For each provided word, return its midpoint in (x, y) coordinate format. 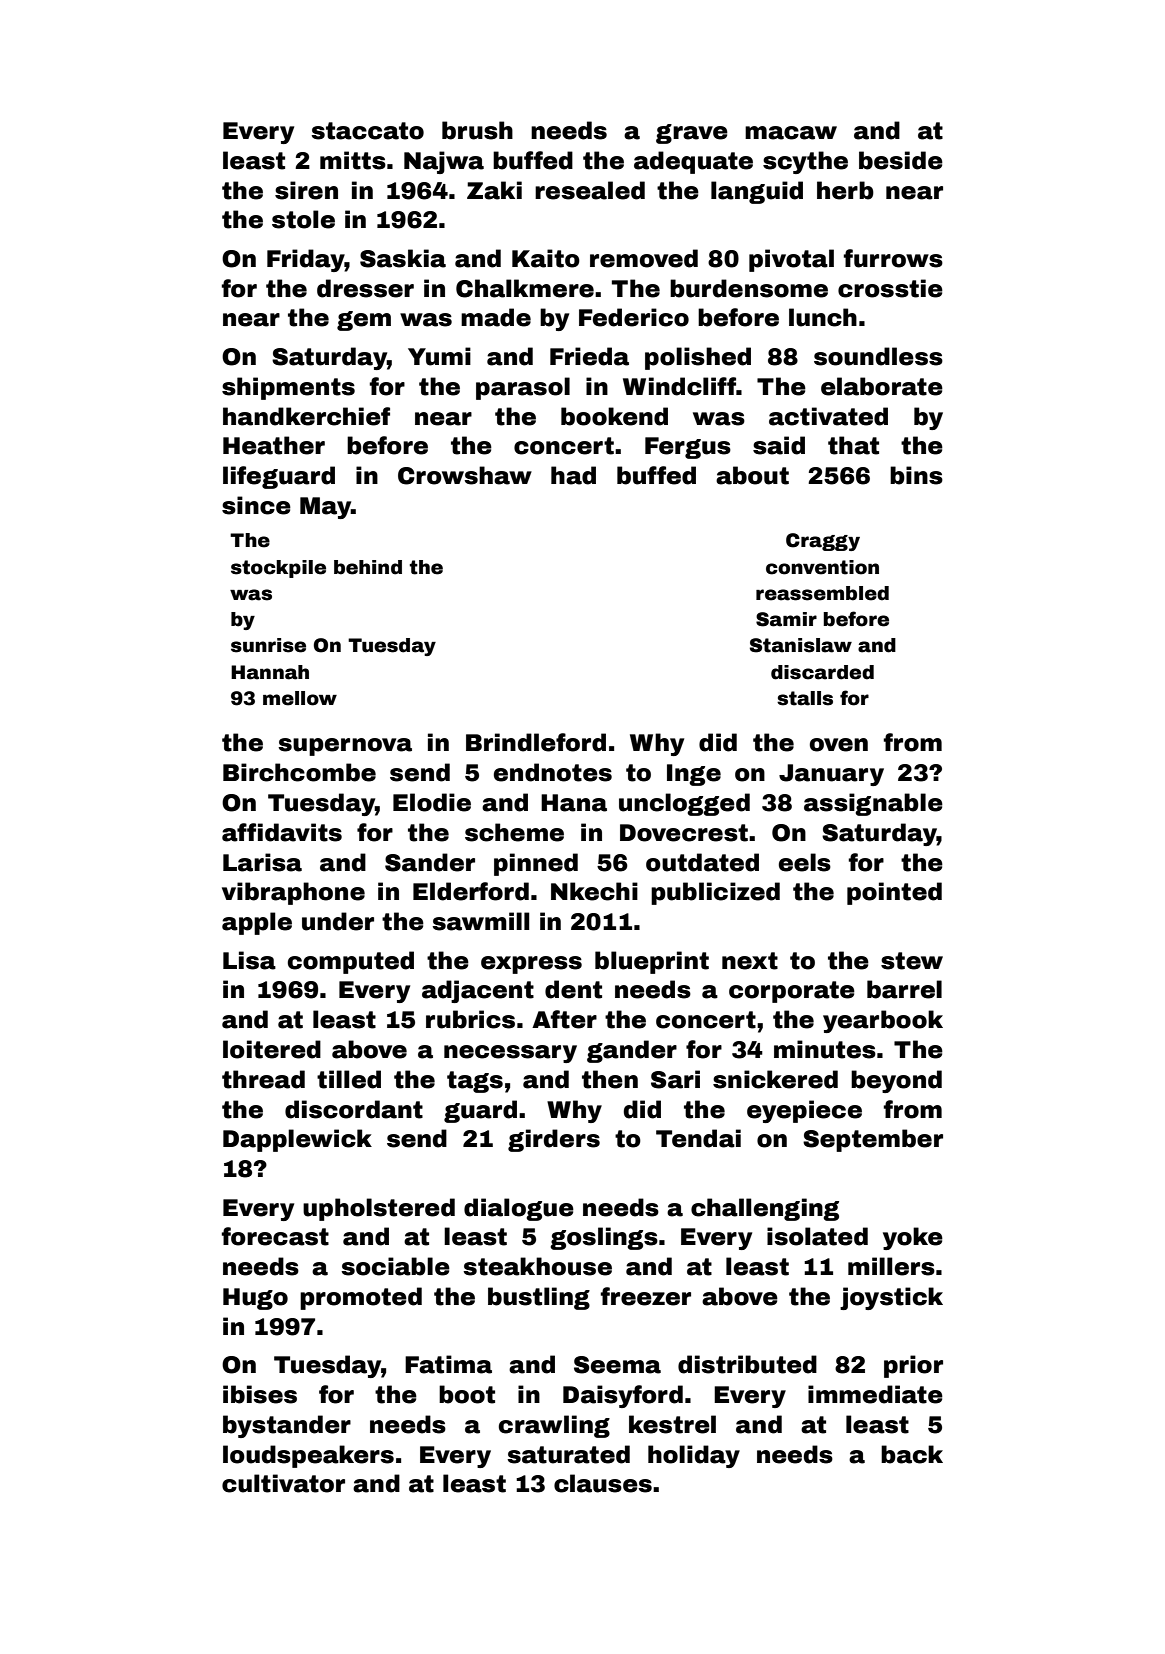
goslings (604, 1238)
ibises (260, 1394)
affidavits (282, 832)
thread (263, 1079)
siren (306, 190)
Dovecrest (684, 833)
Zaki (494, 190)
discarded (822, 672)
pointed (894, 893)
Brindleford (536, 742)
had (573, 475)
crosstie (890, 288)
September (873, 1140)
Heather (274, 445)
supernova (345, 747)
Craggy (823, 542)
